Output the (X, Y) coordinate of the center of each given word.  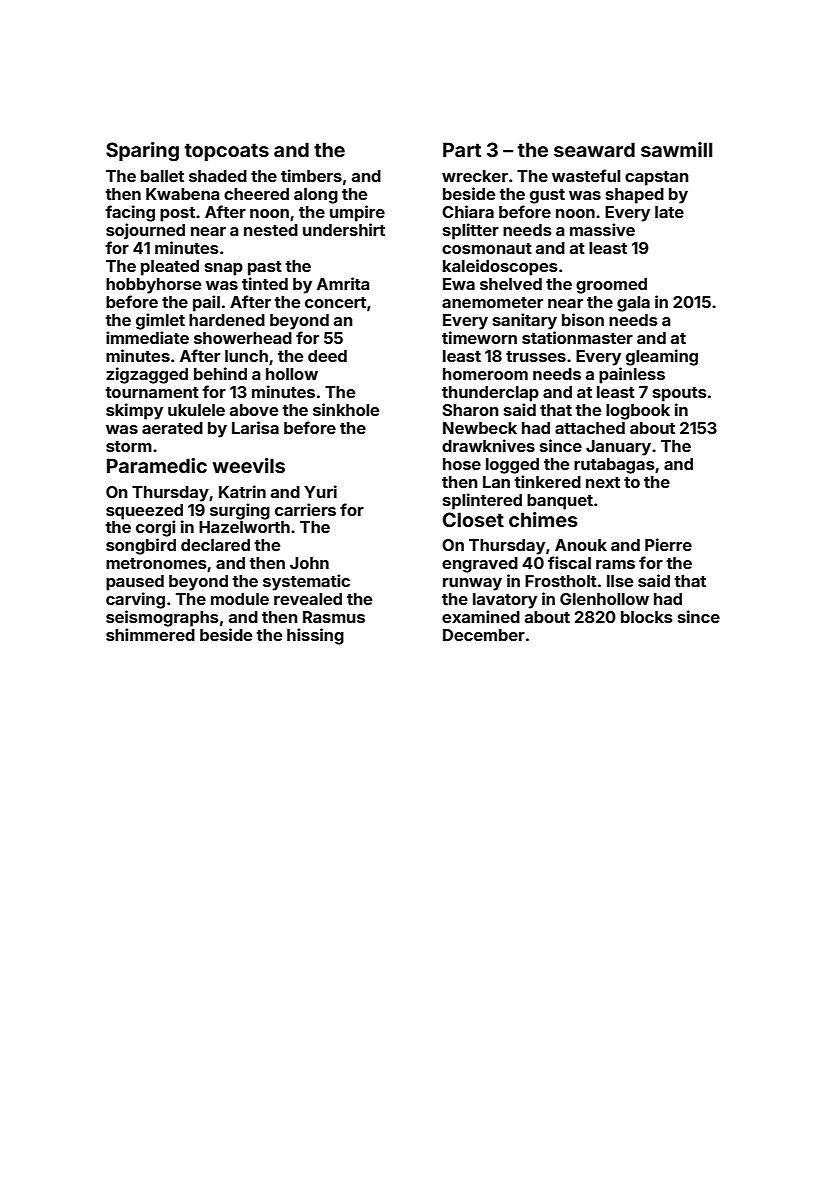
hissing (315, 636)
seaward (594, 149)
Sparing (142, 151)
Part (462, 149)
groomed (611, 286)
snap (224, 269)
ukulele (196, 410)
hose (462, 464)
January (618, 448)
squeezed (144, 512)
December (484, 635)
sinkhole (346, 409)
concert (335, 302)
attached (590, 428)
